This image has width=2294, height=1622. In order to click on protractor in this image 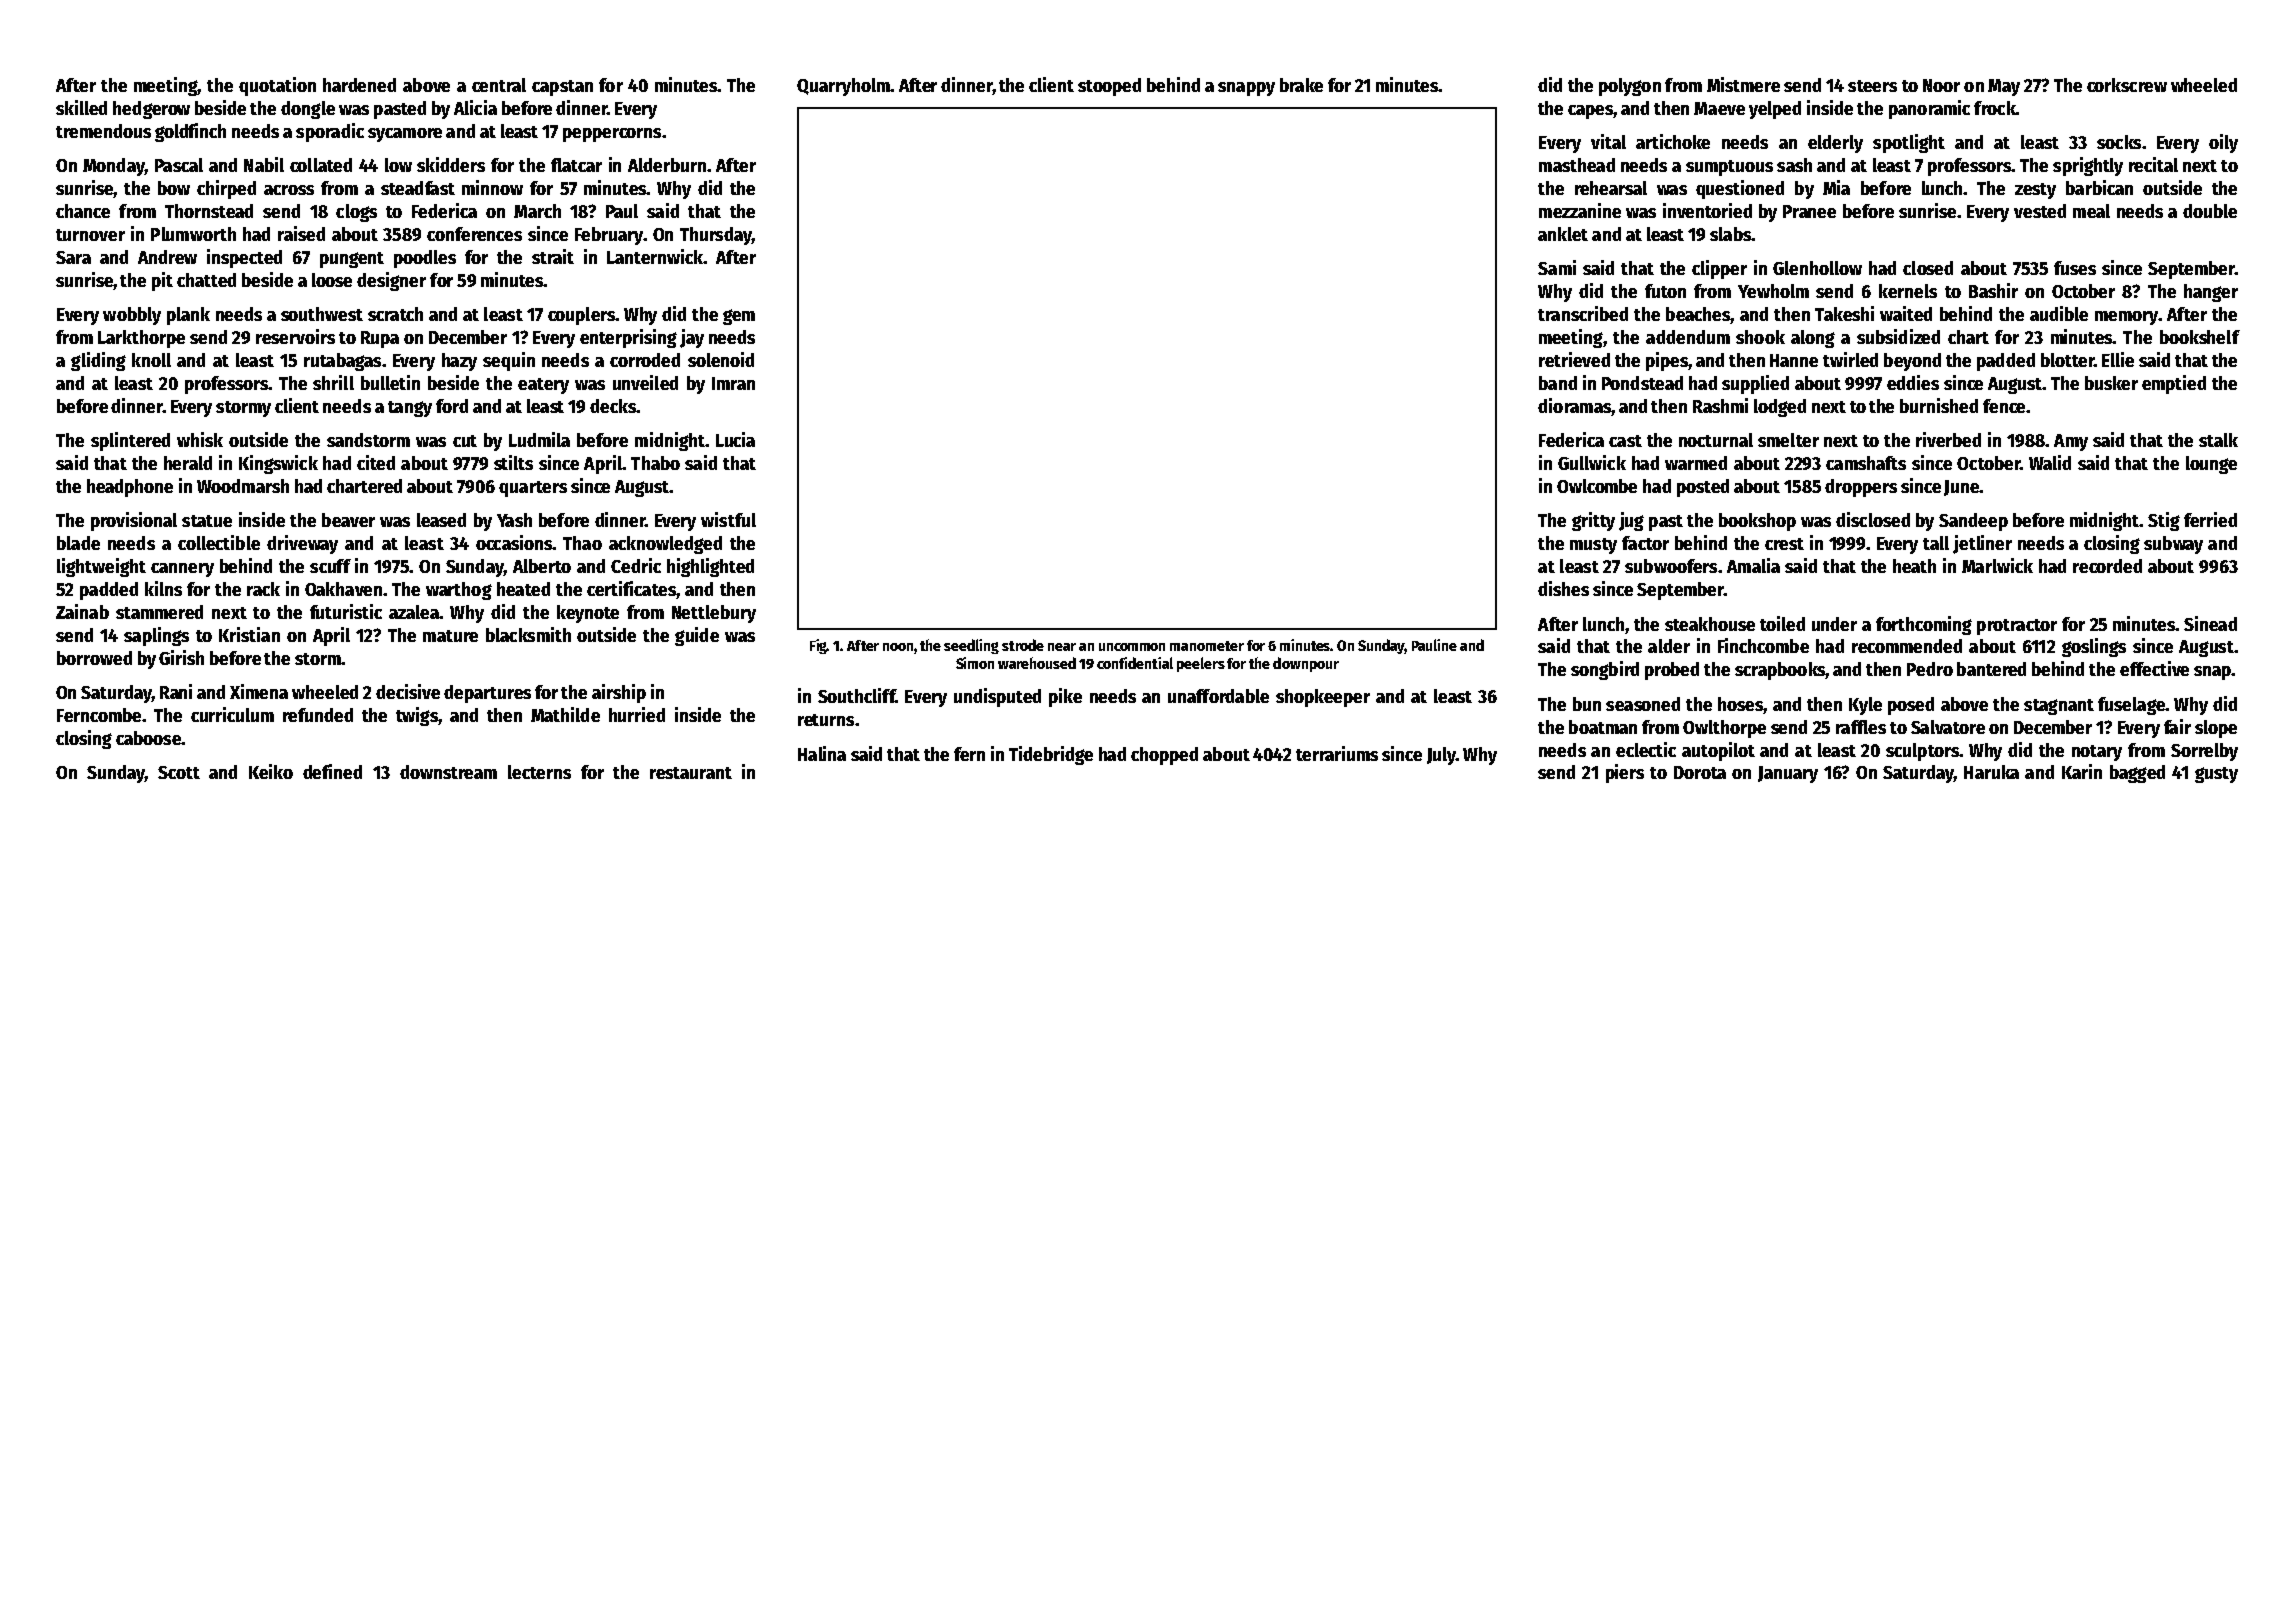, I will do `click(2017, 627)`.
